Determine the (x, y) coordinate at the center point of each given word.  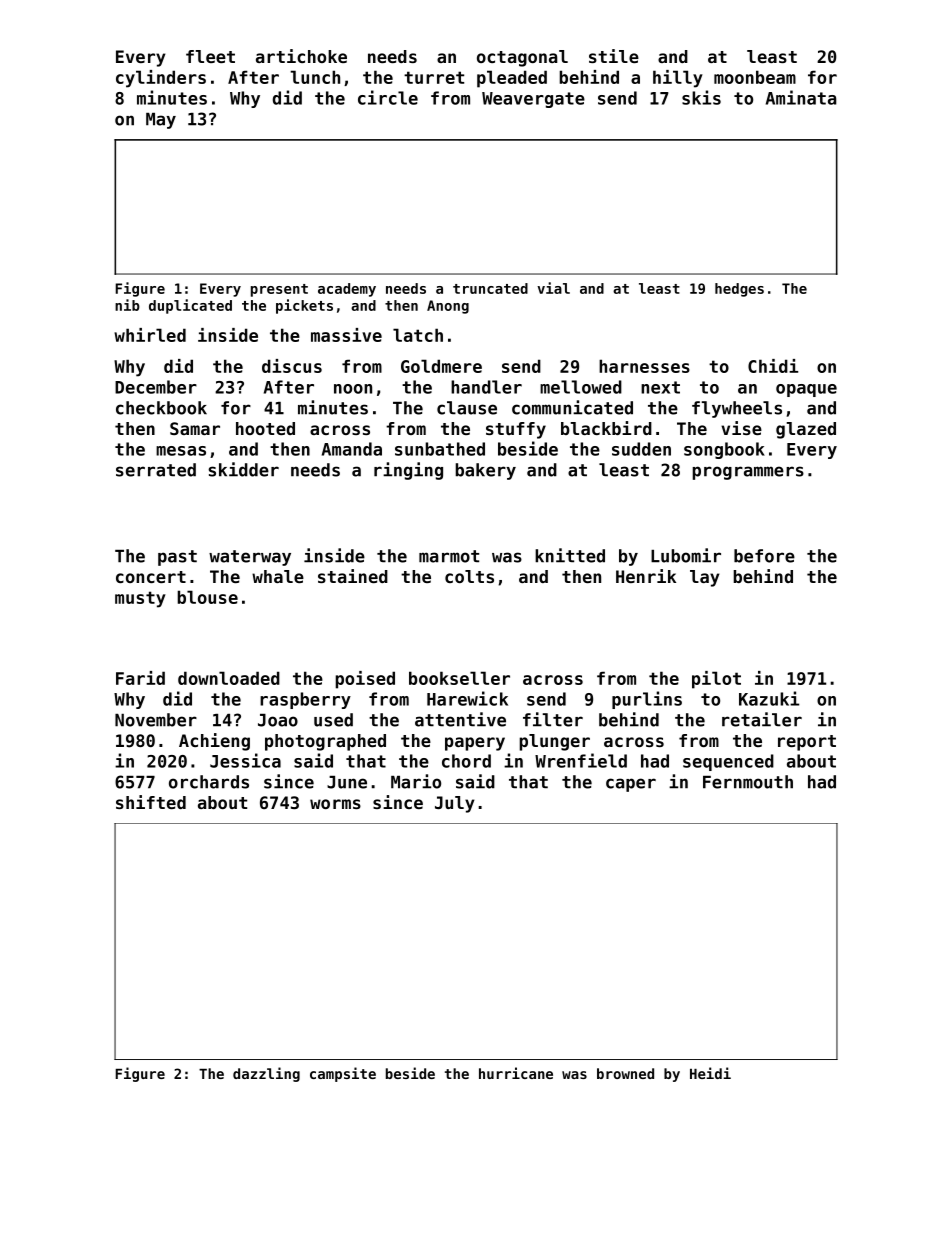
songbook (724, 450)
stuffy (516, 430)
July (455, 804)
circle (388, 97)
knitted (570, 555)
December (156, 387)
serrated (156, 470)
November (156, 720)
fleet (210, 56)
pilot (716, 680)
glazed (806, 430)
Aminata (801, 97)
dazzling (266, 1074)
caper (631, 785)
